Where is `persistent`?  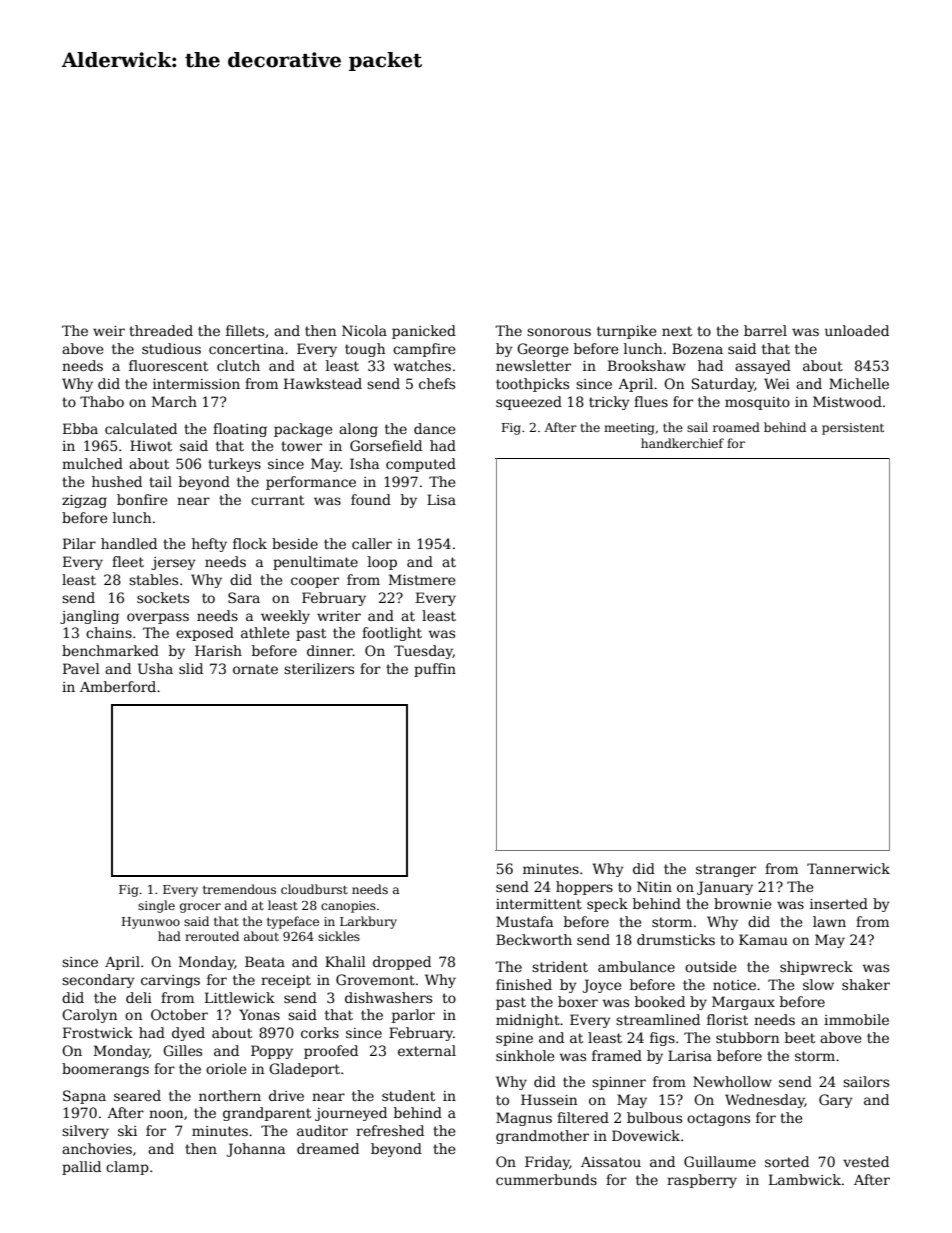
persistent is located at coordinates (853, 429).
